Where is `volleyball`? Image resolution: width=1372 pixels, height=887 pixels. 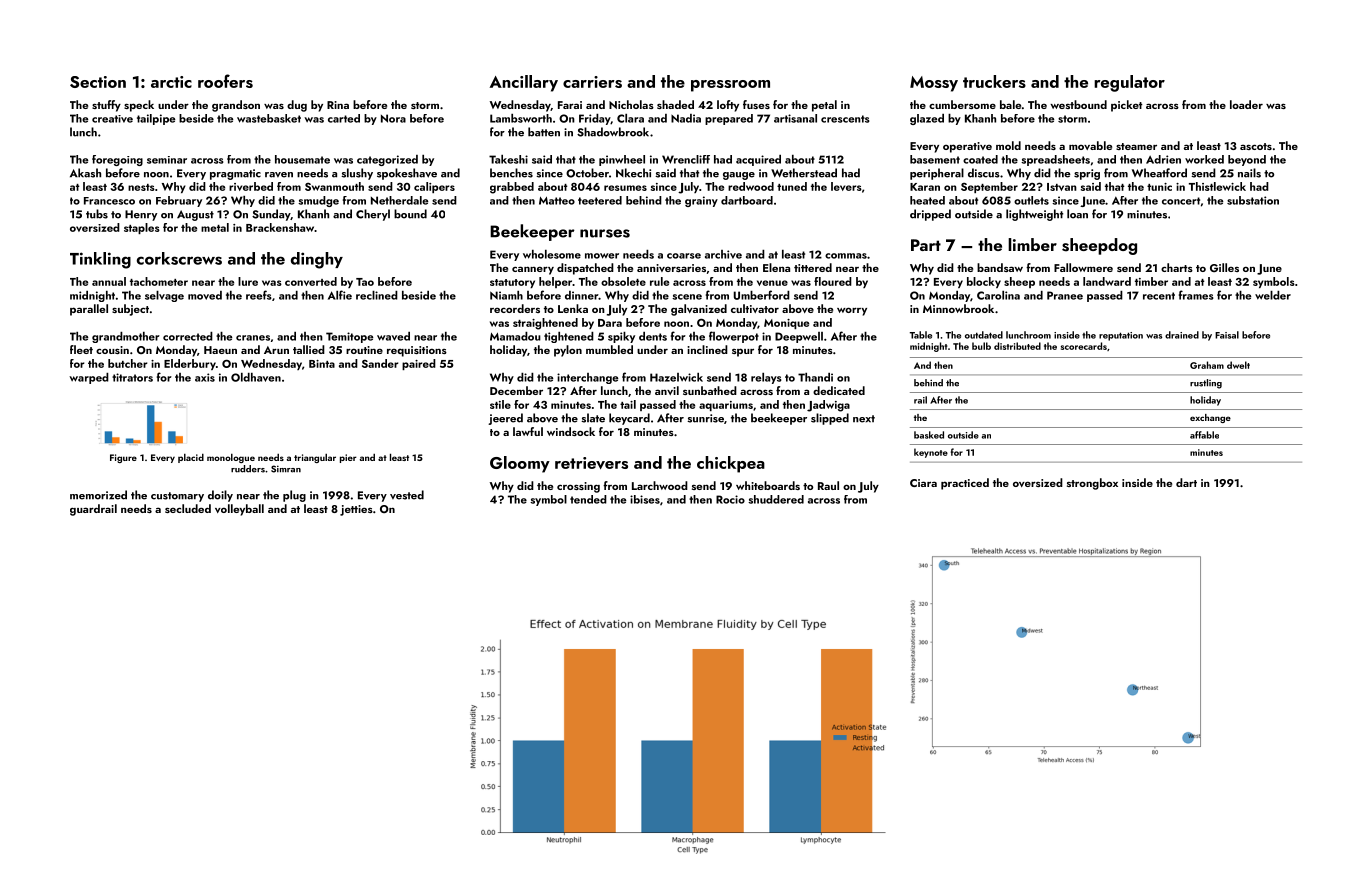
volleyball is located at coordinates (239, 510).
